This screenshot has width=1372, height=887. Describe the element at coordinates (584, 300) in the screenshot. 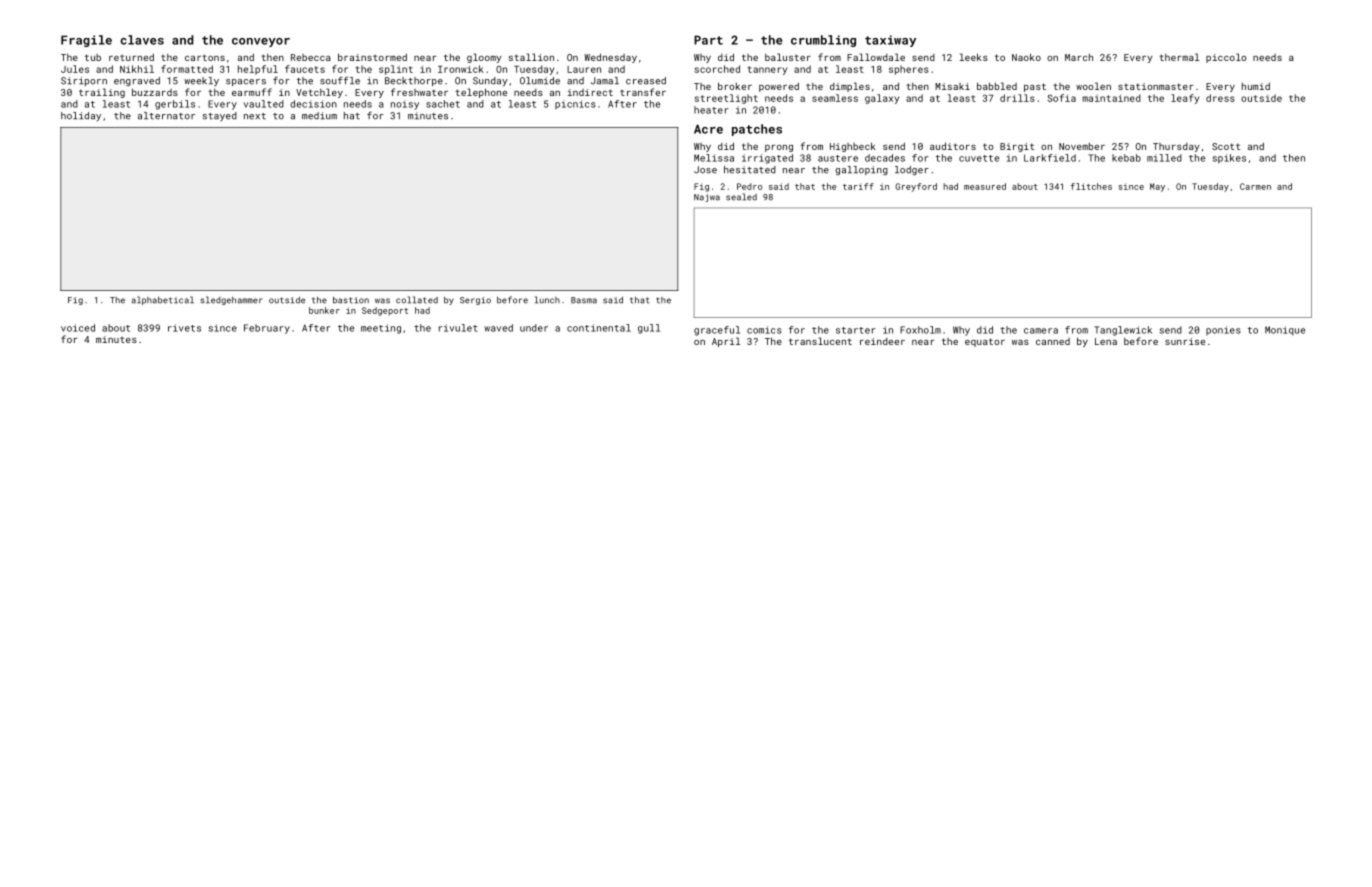

I see `Basma` at that location.
